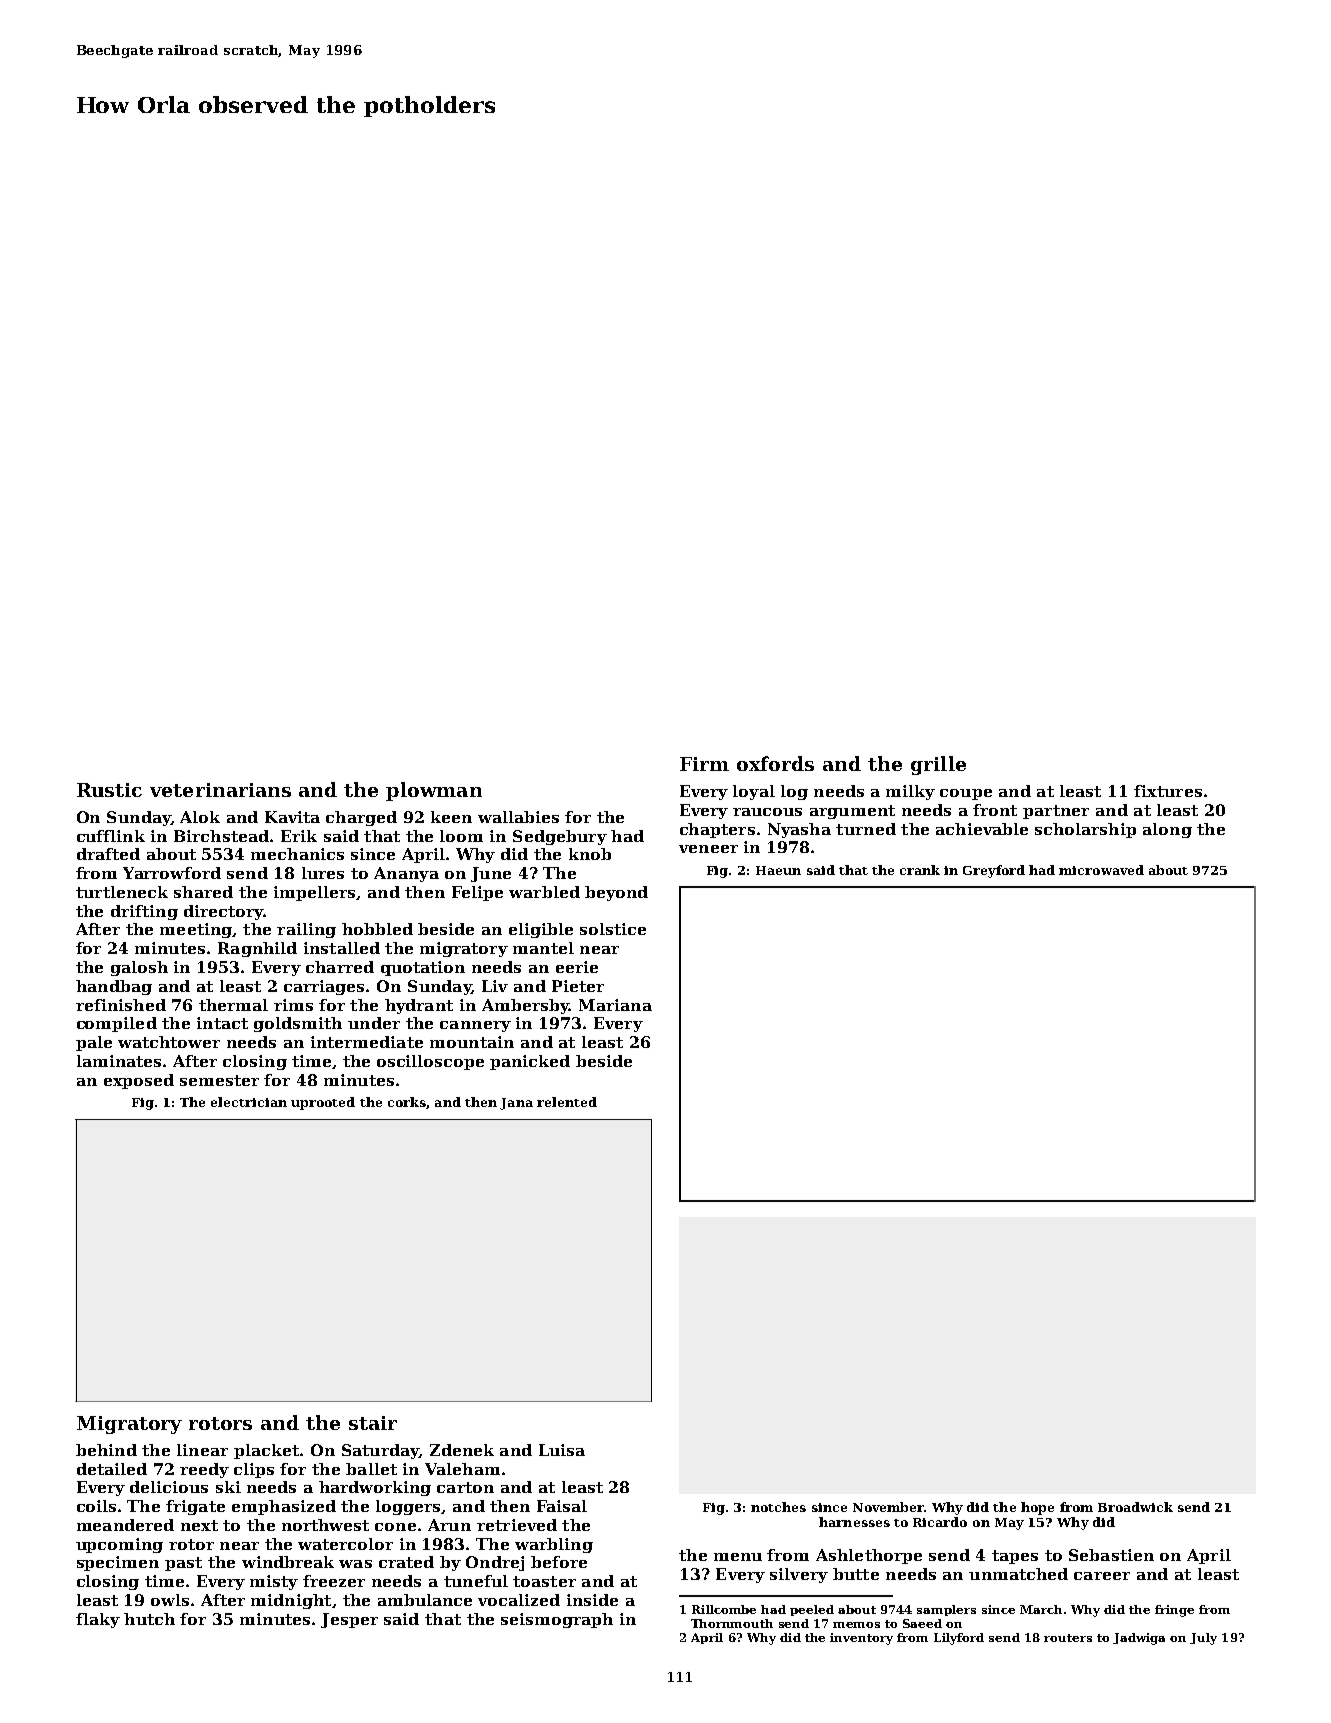  Describe the element at coordinates (106, 1450) in the image. I see `behind` at that location.
